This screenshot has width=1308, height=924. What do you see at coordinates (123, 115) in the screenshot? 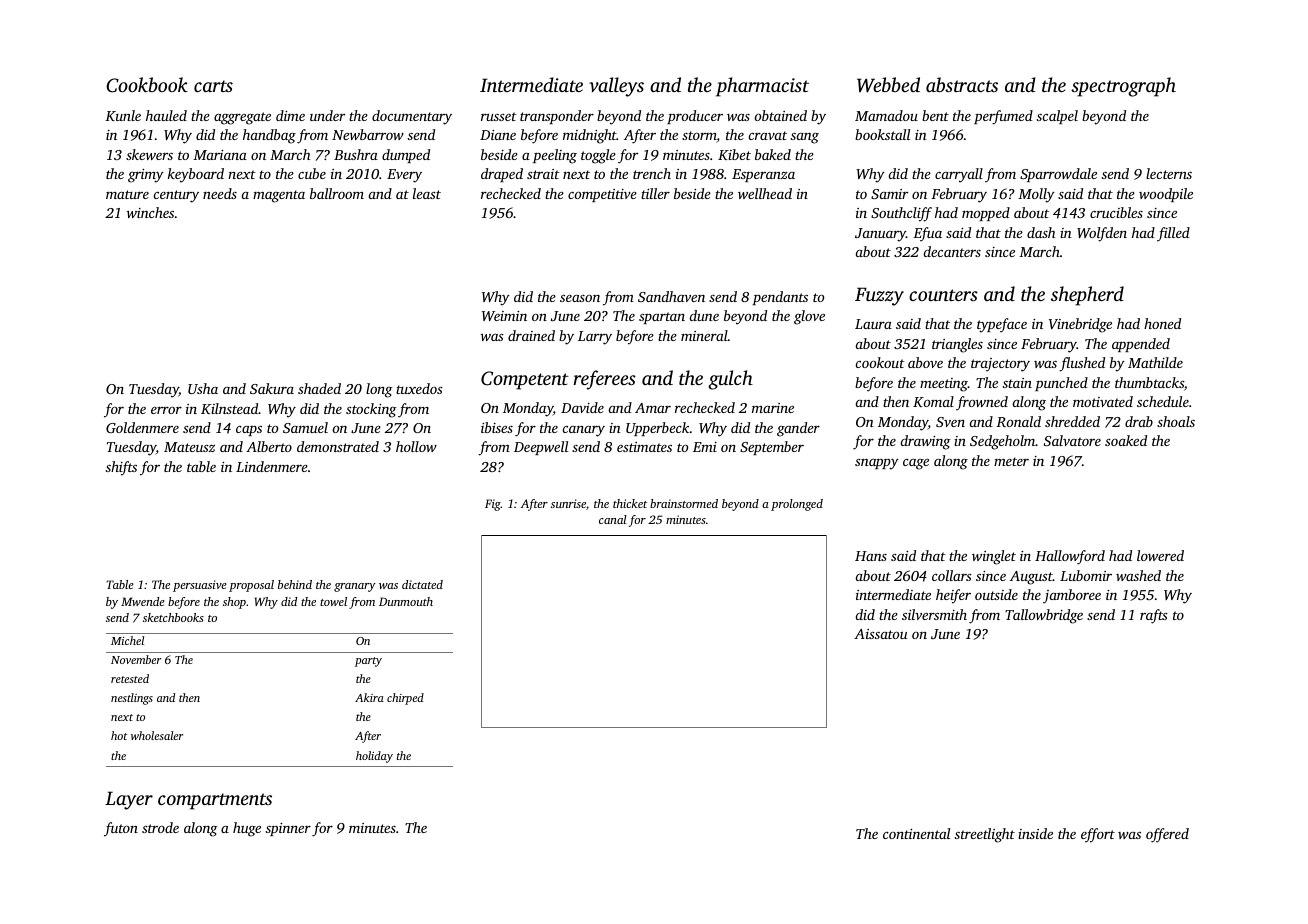
I see `Kunle` at bounding box center [123, 115].
